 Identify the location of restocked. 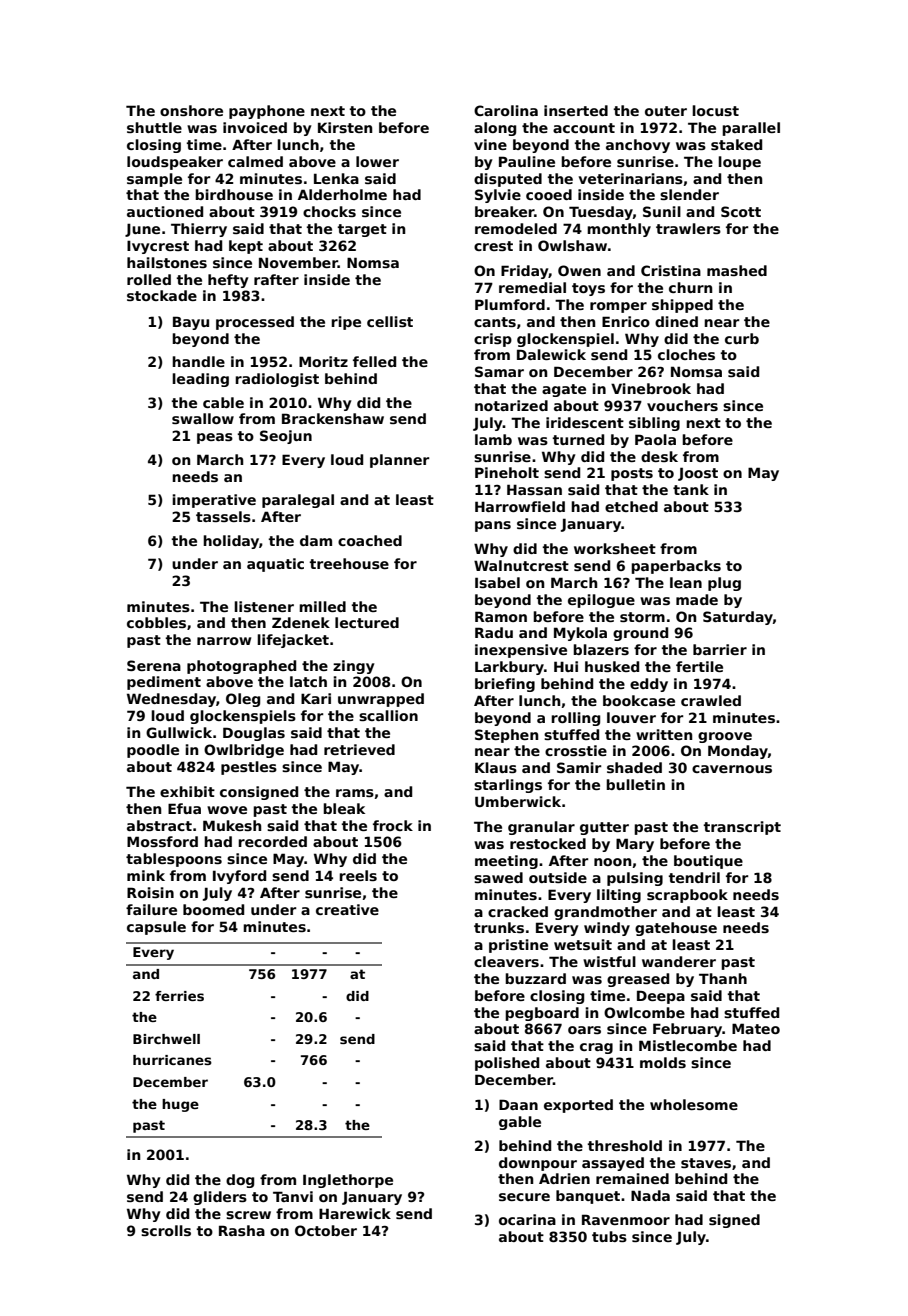
(548, 843).
